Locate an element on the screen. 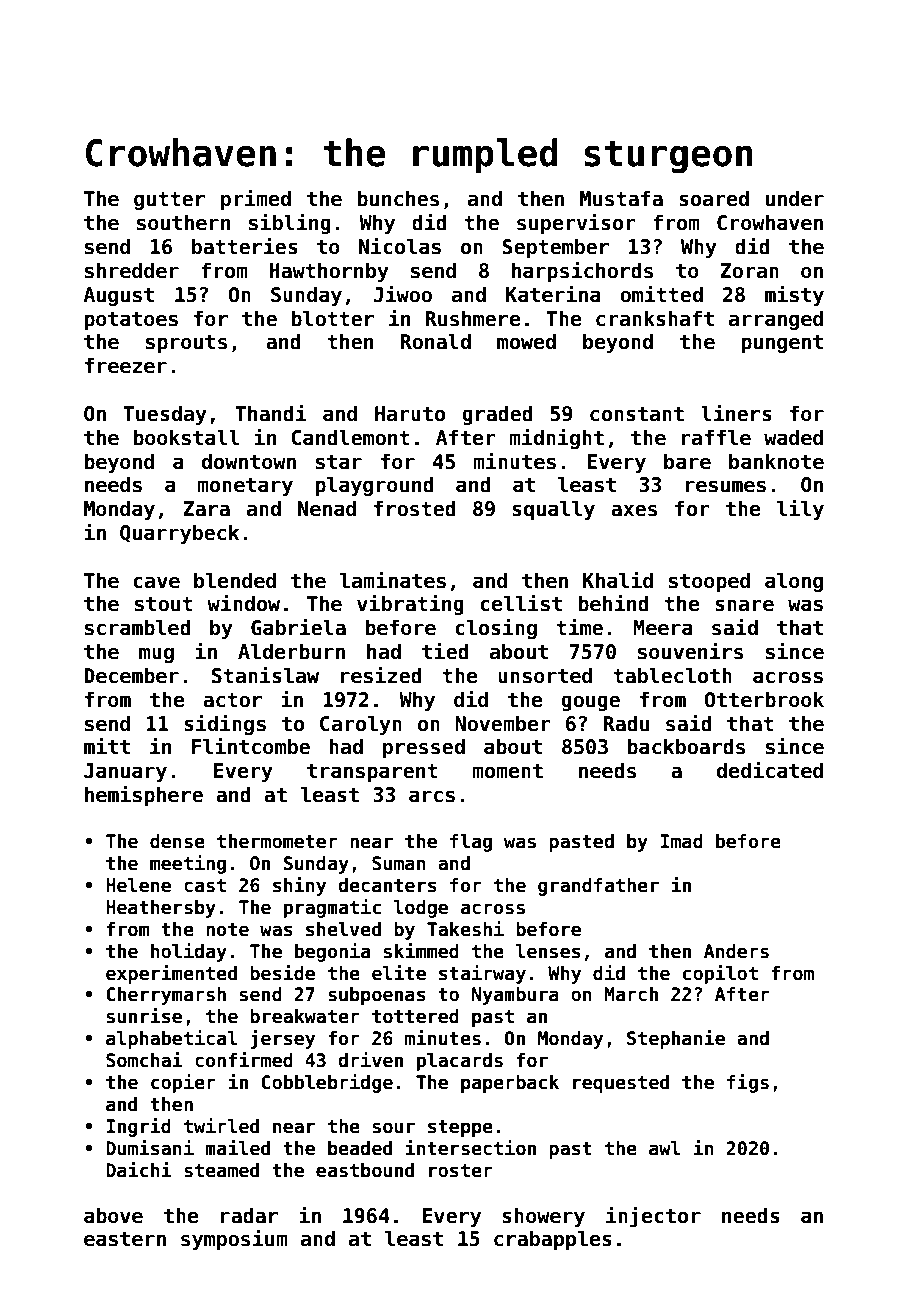 The width and height of the screenshot is (908, 1316). gutter is located at coordinates (169, 201).
